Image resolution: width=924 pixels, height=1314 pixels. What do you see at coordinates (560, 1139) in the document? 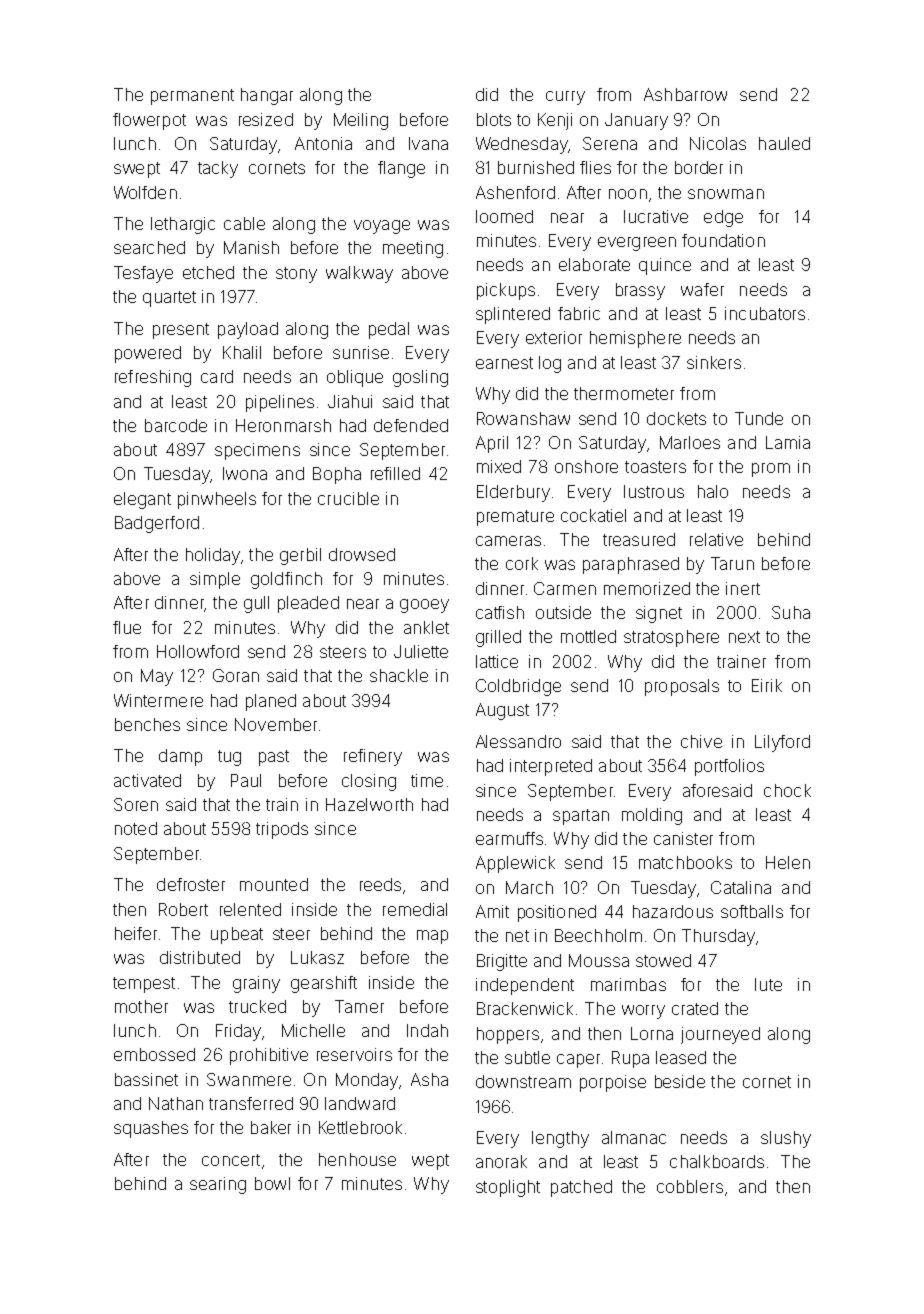
I see `lengthy` at bounding box center [560, 1139].
